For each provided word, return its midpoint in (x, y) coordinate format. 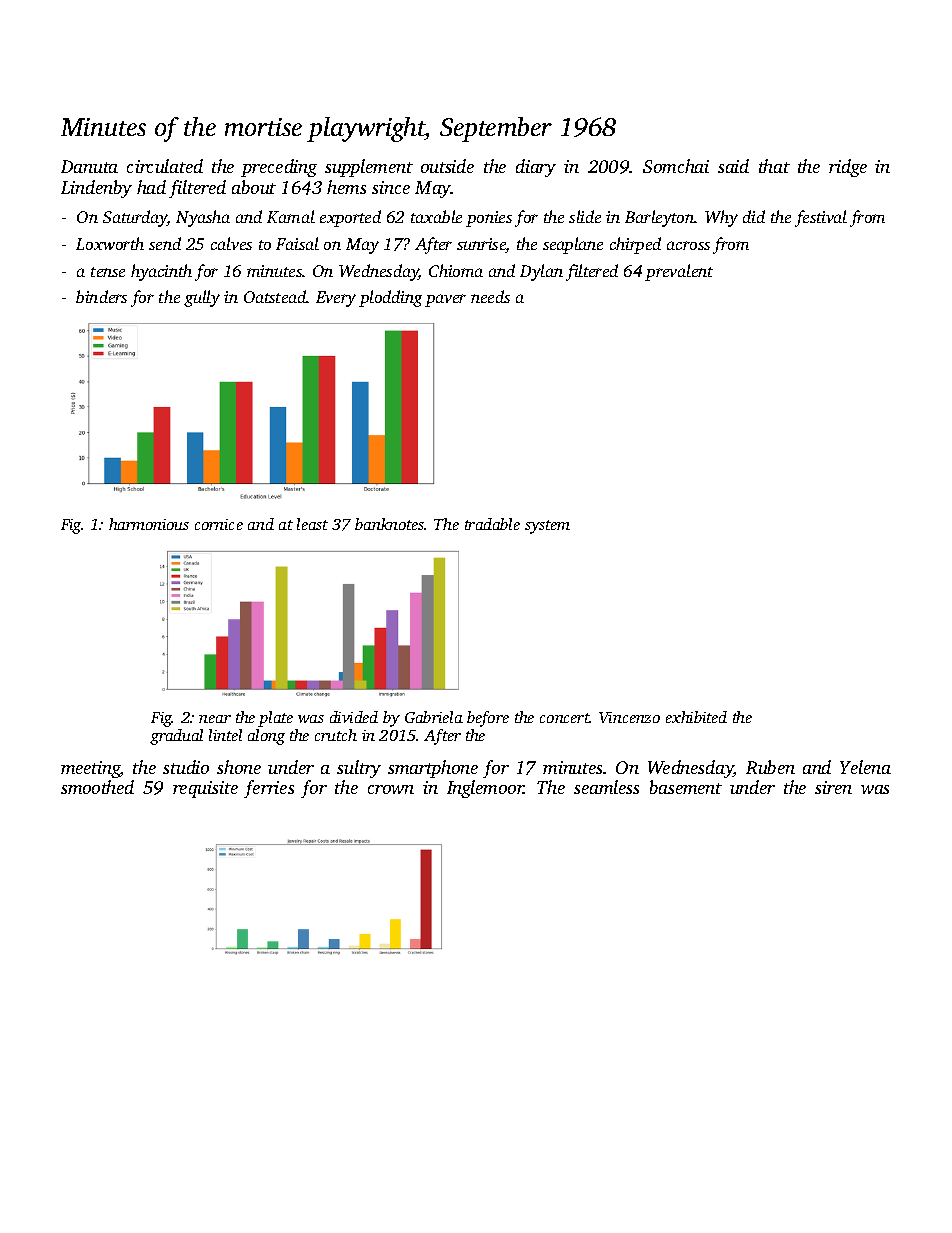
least (312, 524)
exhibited (696, 717)
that (774, 166)
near (215, 719)
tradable (492, 524)
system (547, 527)
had (151, 187)
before (488, 719)
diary (536, 168)
